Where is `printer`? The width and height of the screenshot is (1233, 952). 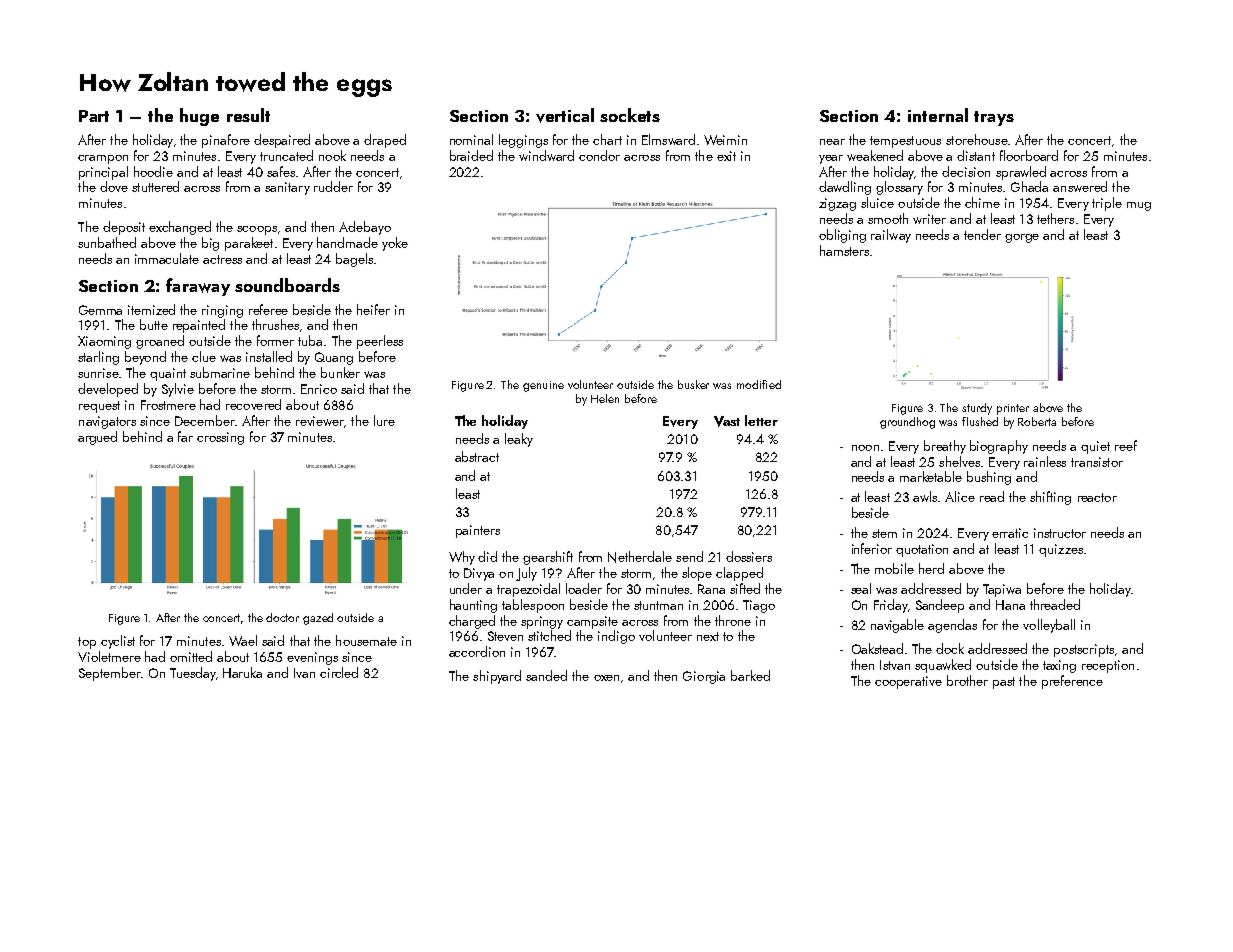 printer is located at coordinates (1013, 409).
